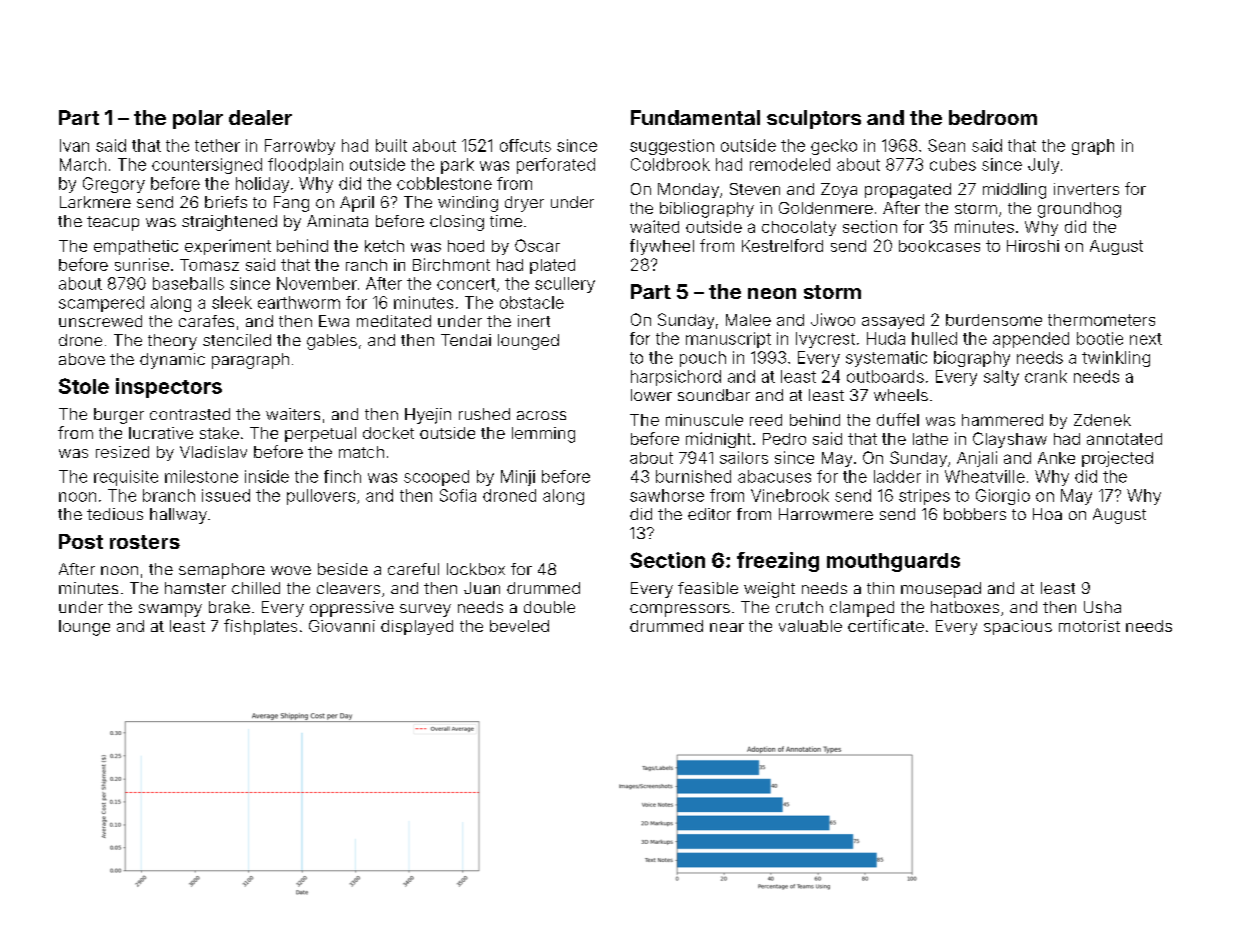 The height and width of the screenshot is (952, 1233). What do you see at coordinates (662, 247) in the screenshot?
I see `flywheel` at bounding box center [662, 247].
